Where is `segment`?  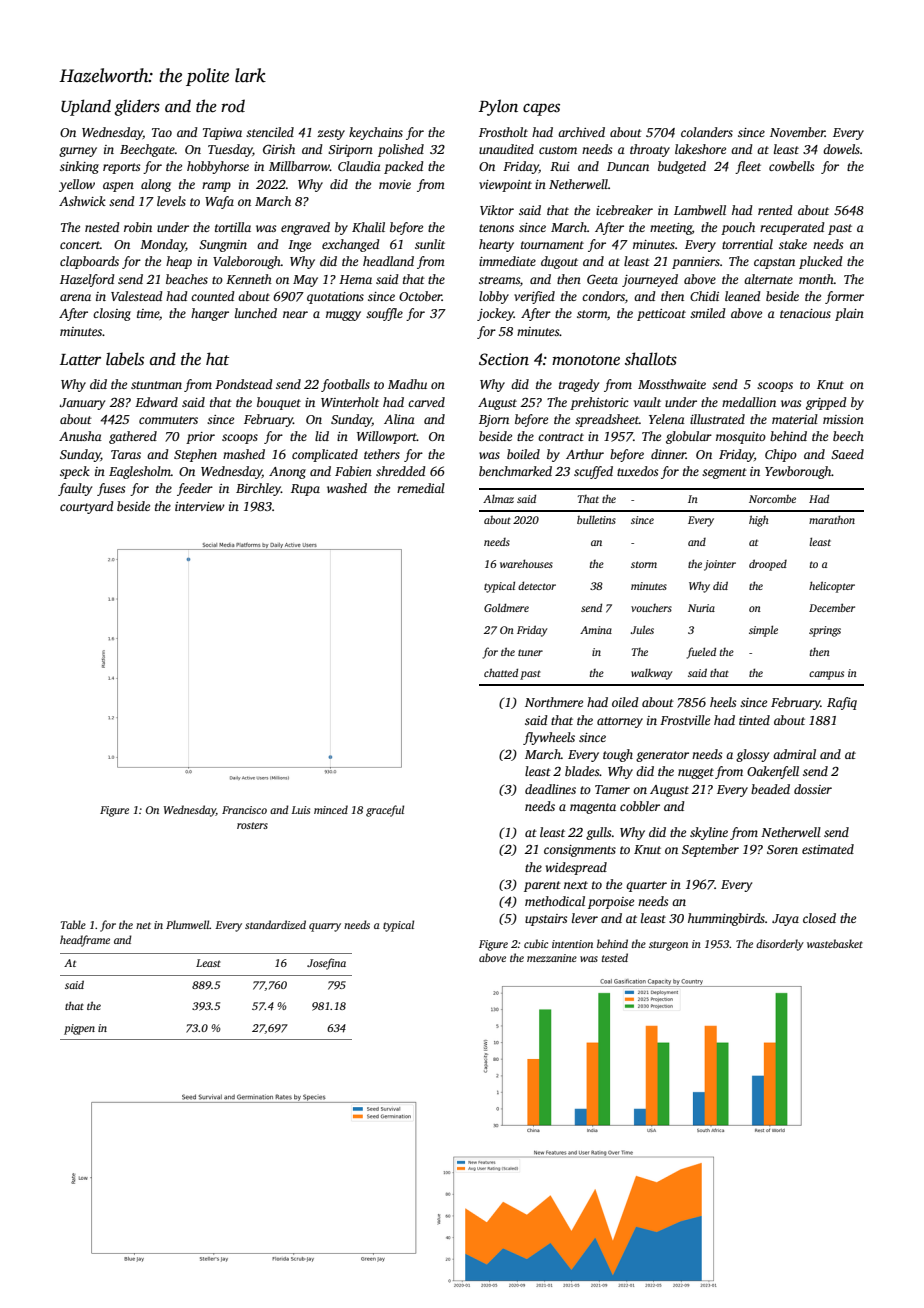
segment is located at coordinates (724, 473).
